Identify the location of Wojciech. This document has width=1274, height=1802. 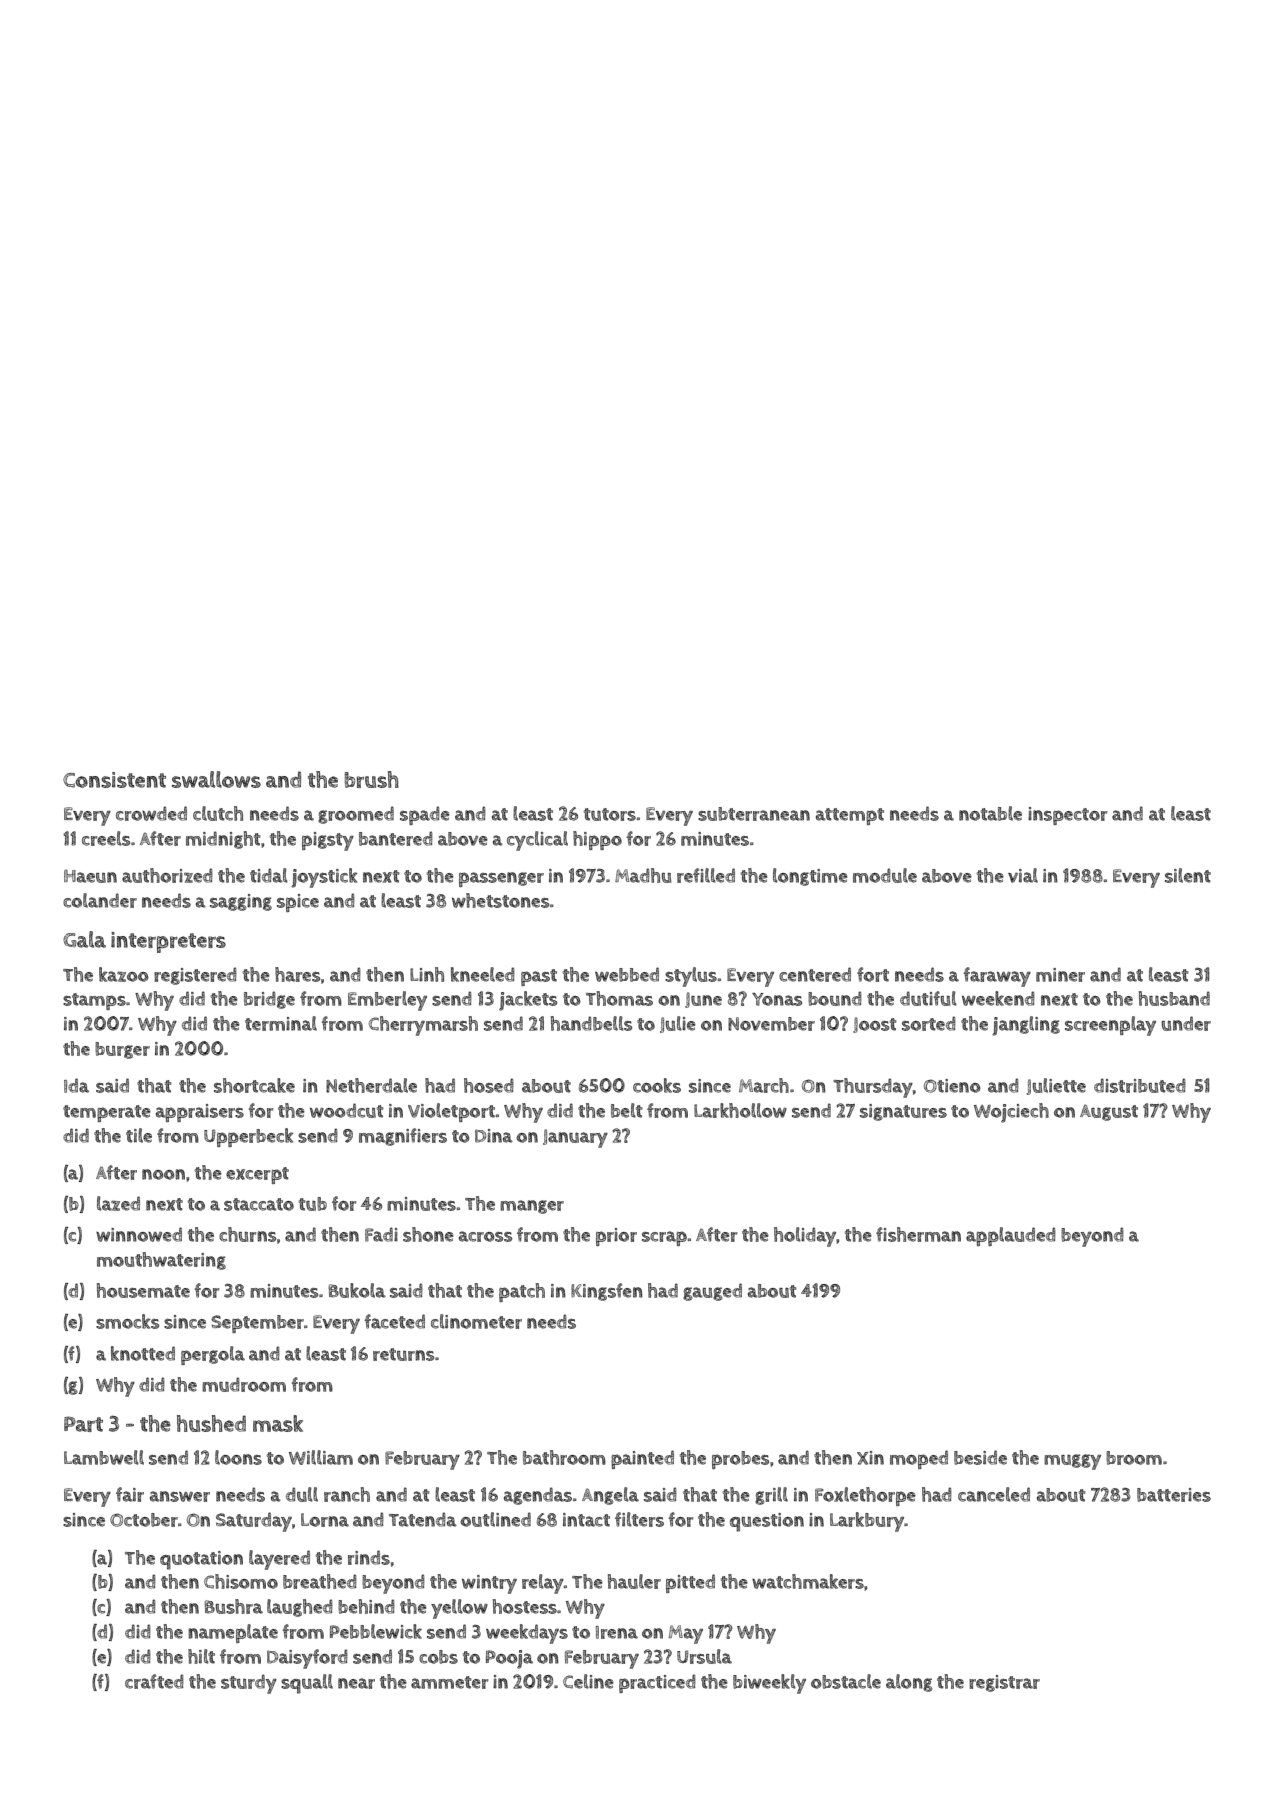
(1011, 1113).
